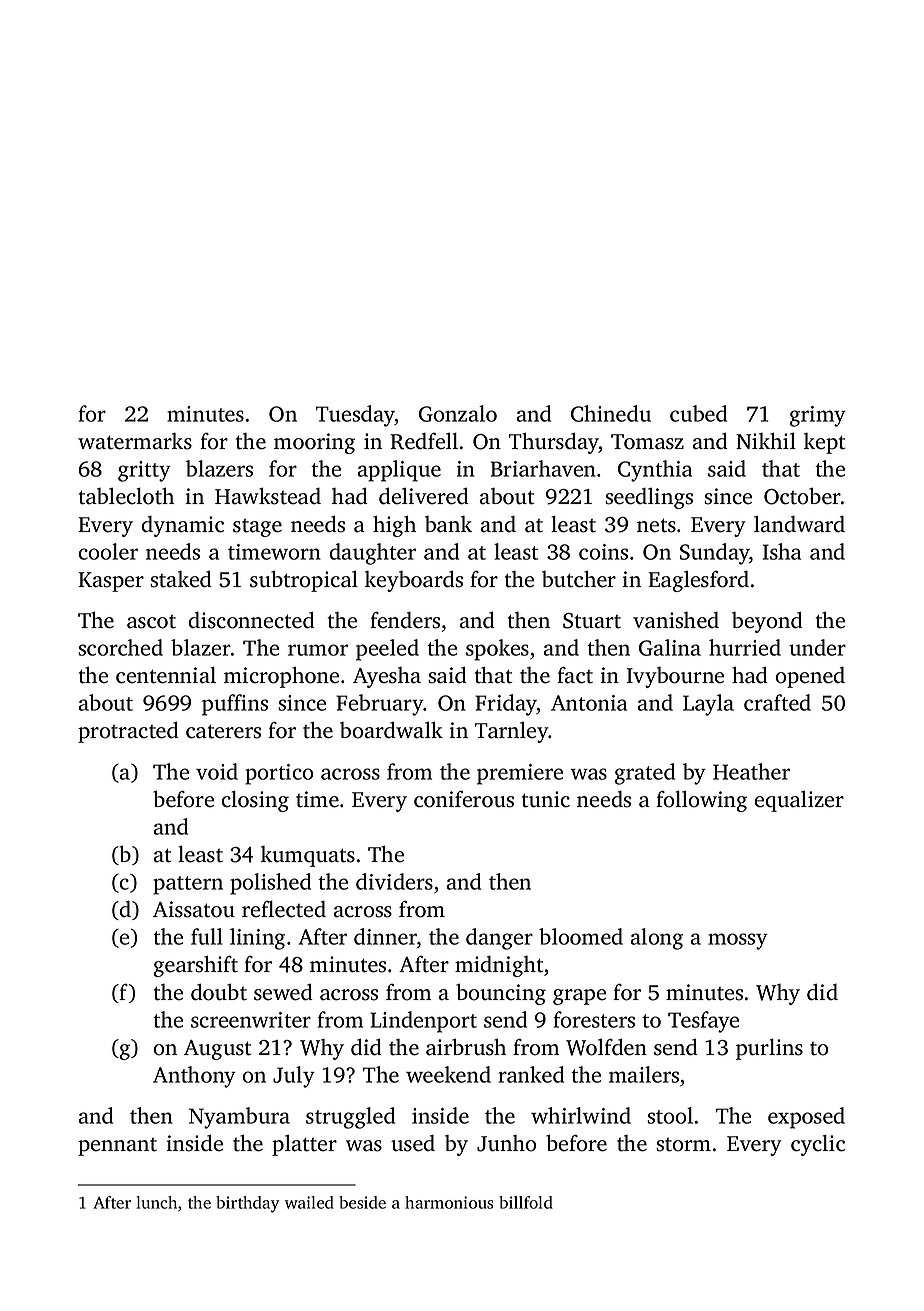 The image size is (924, 1311). I want to click on coniferous, so click(464, 799).
